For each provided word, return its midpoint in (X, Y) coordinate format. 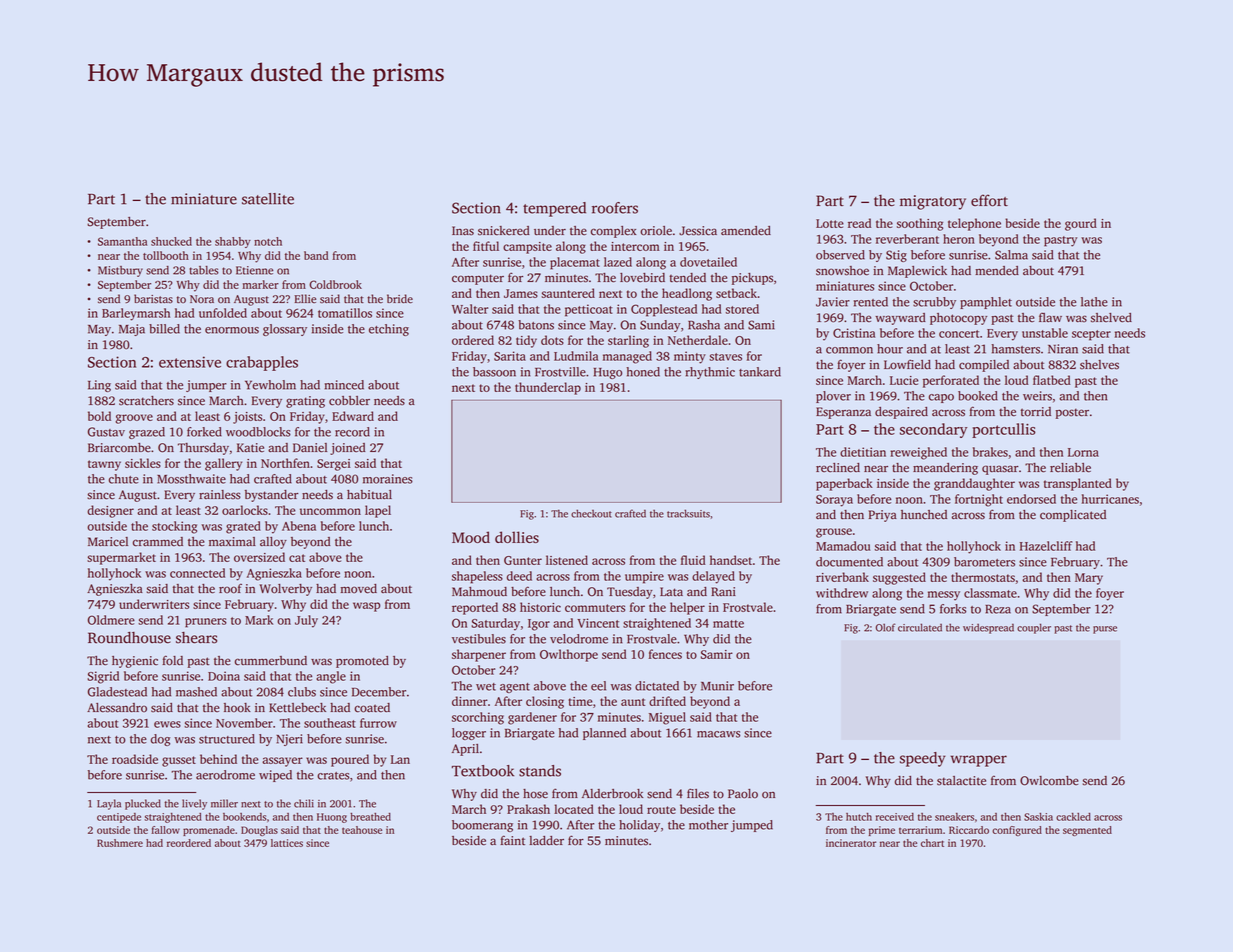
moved (359, 589)
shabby (233, 242)
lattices (287, 843)
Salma (1011, 255)
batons (536, 325)
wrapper (979, 761)
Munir (717, 686)
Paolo (743, 794)
